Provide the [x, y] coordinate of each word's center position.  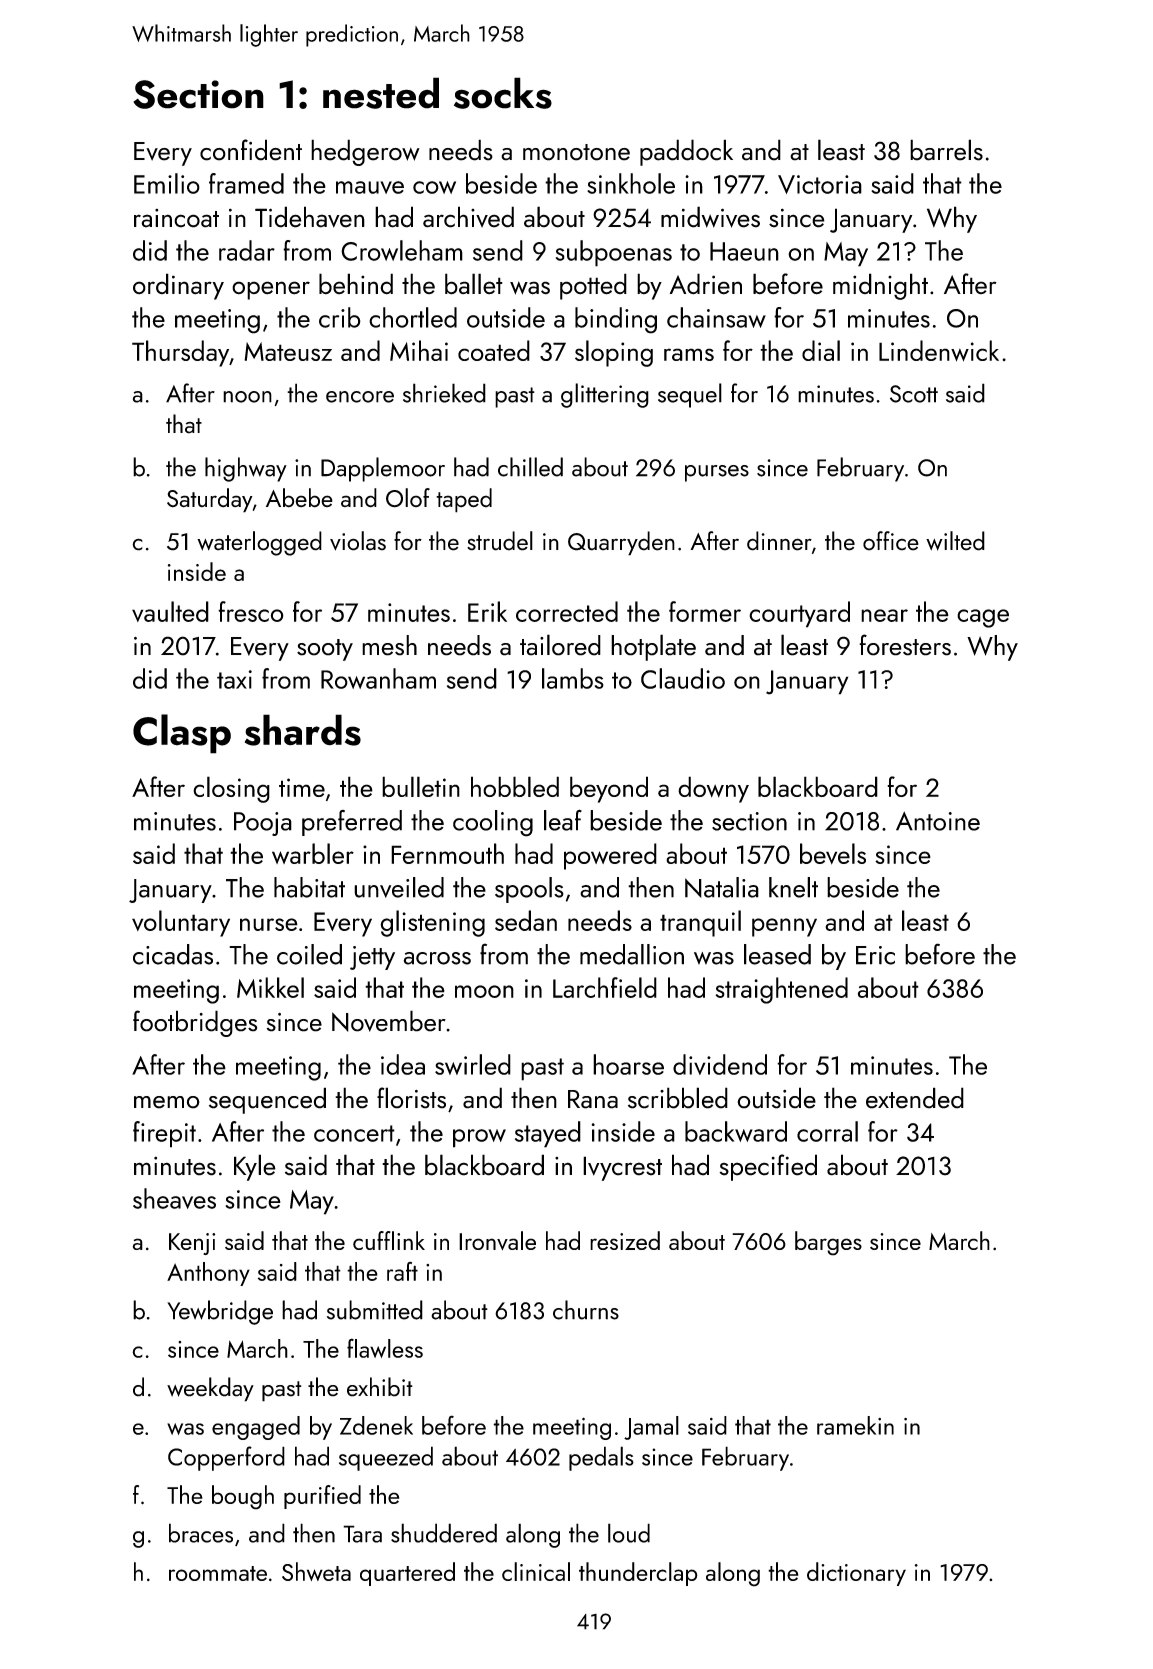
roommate [218, 1573]
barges [828, 1243]
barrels [946, 150]
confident [251, 150]
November [389, 1021]
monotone [576, 152]
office [891, 541]
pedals [601, 1458]
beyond [609, 789]
